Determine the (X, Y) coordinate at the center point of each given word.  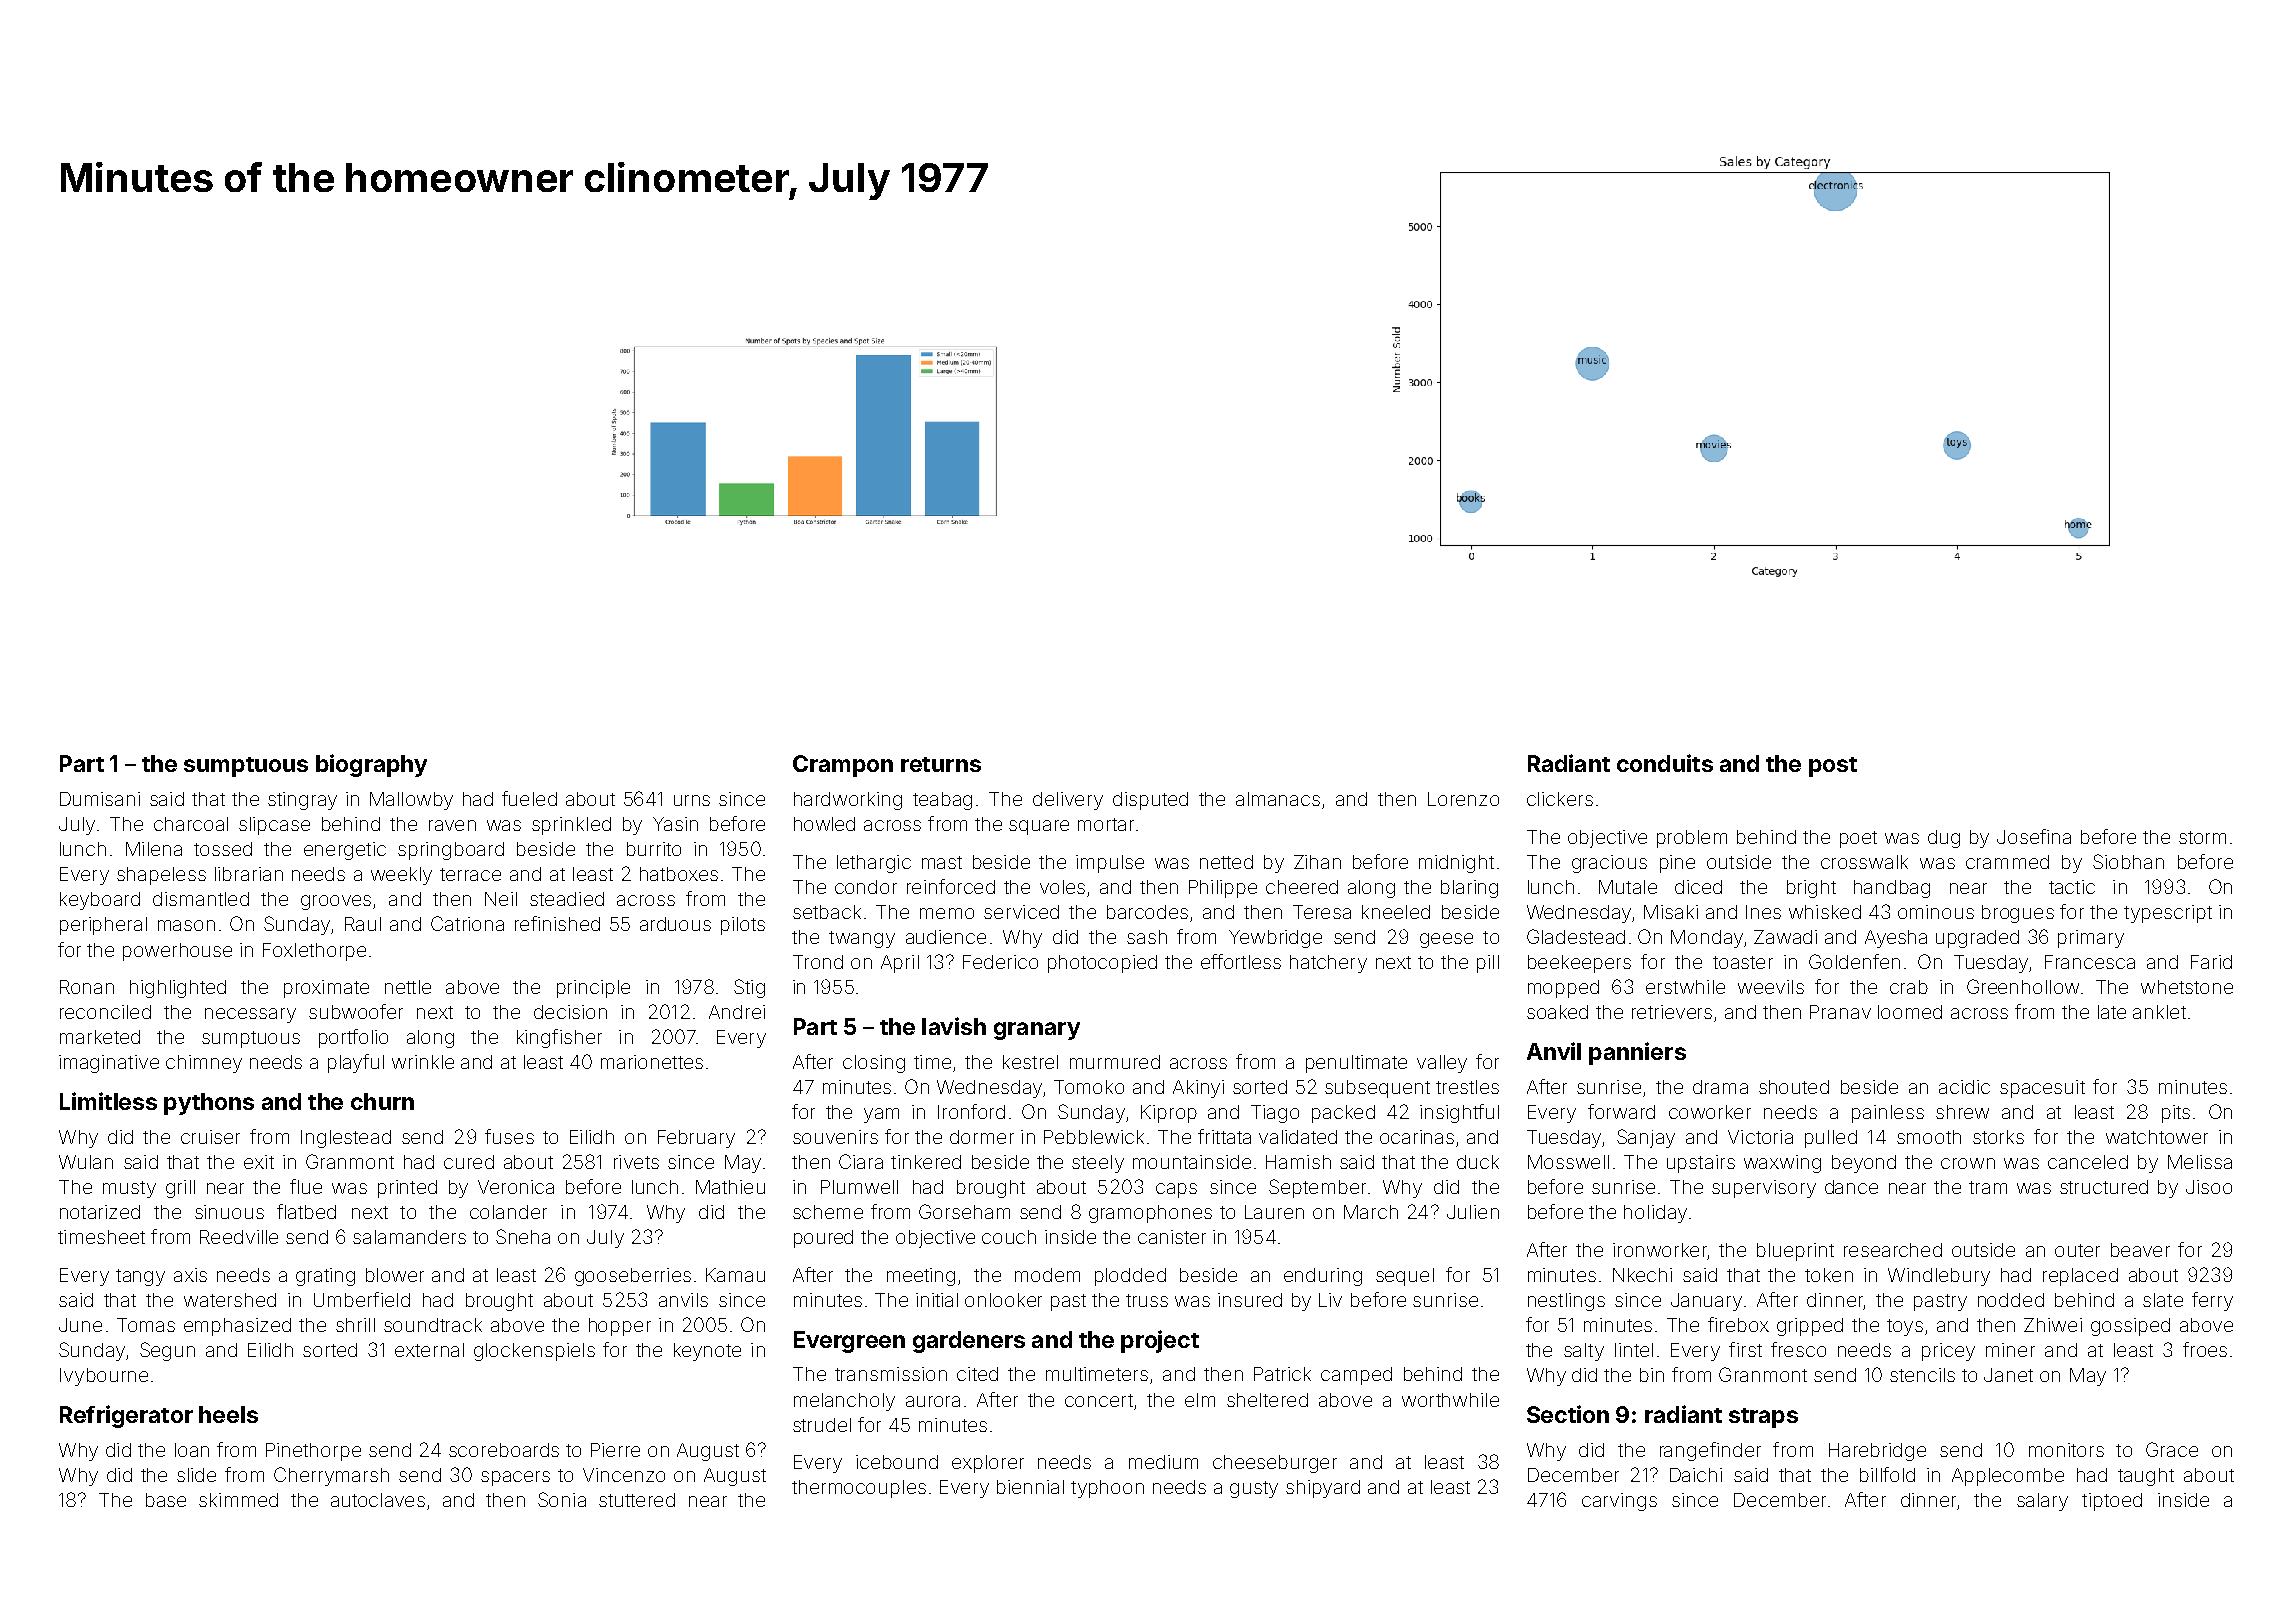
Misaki (1671, 912)
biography (371, 765)
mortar (1106, 824)
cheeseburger (1275, 1464)
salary (2042, 1502)
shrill (355, 1325)
